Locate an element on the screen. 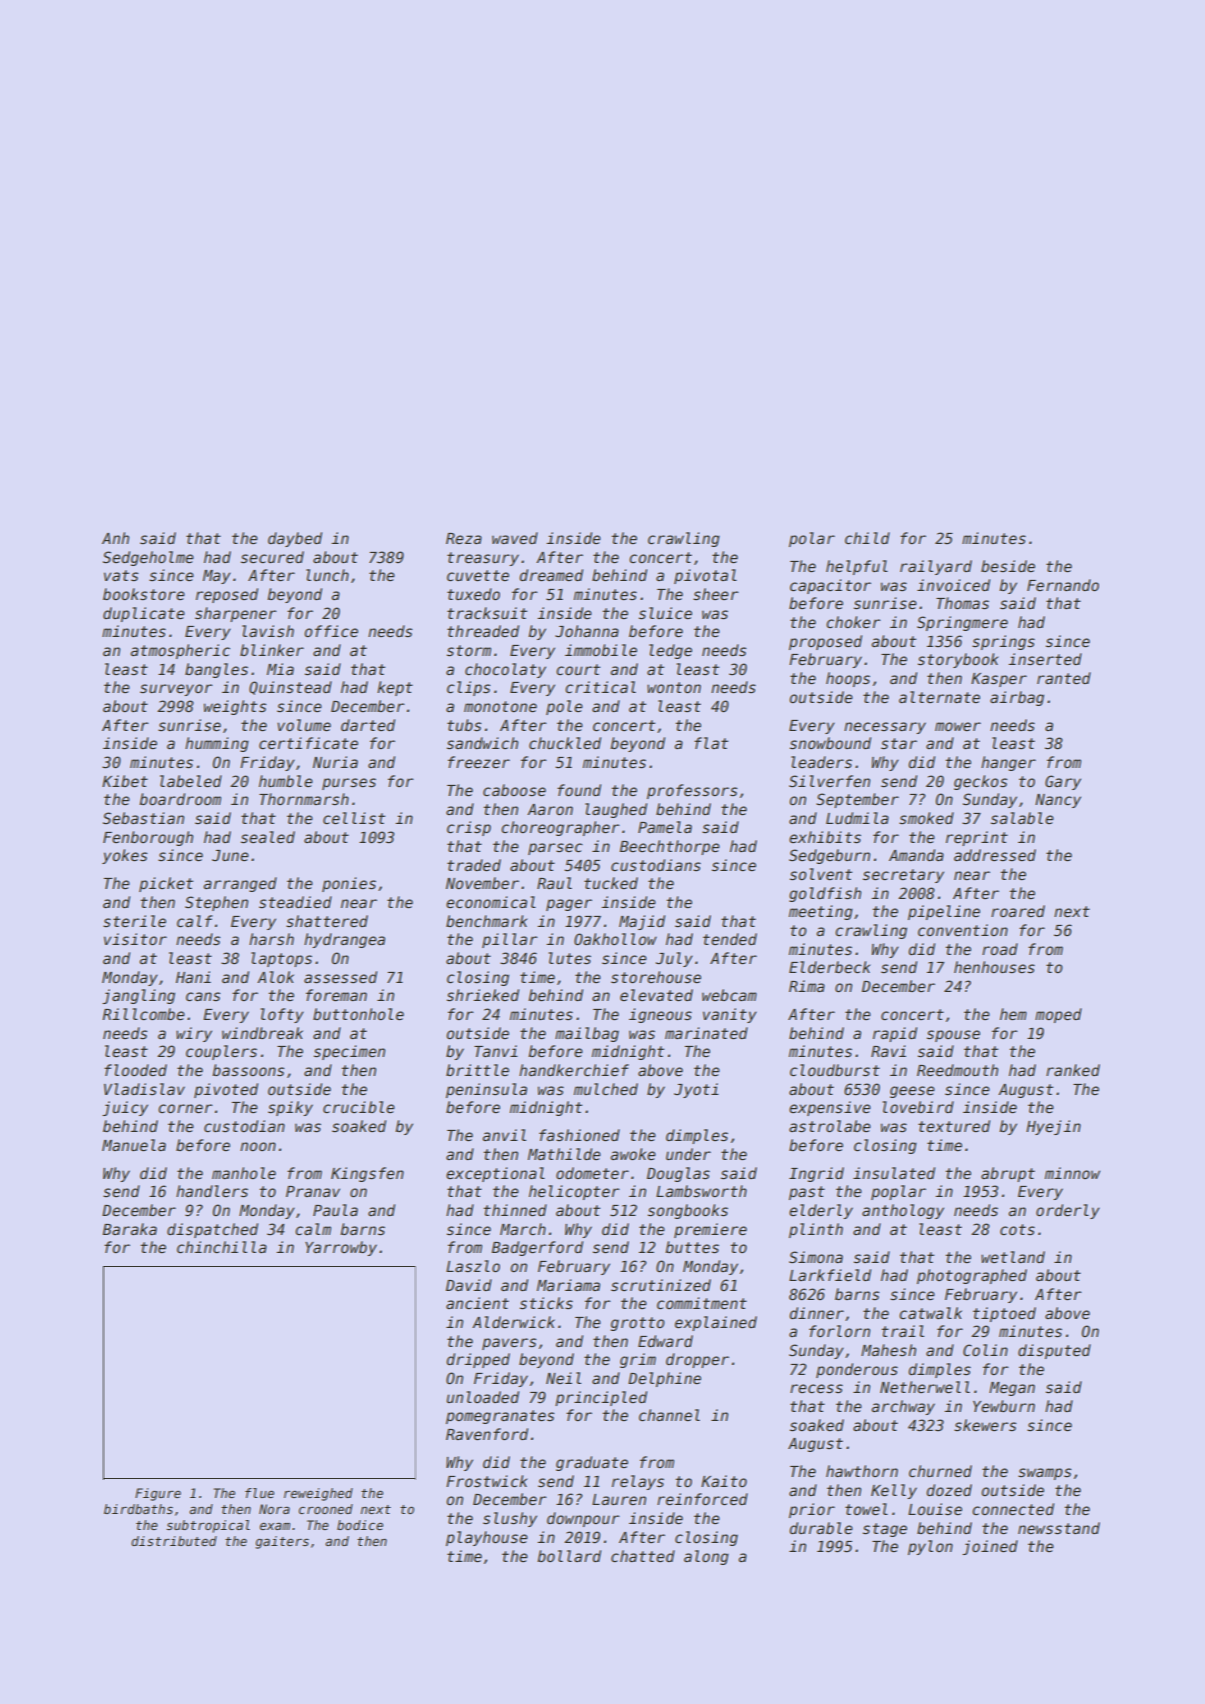 The width and height of the screenshot is (1205, 1704). kept is located at coordinates (395, 688).
